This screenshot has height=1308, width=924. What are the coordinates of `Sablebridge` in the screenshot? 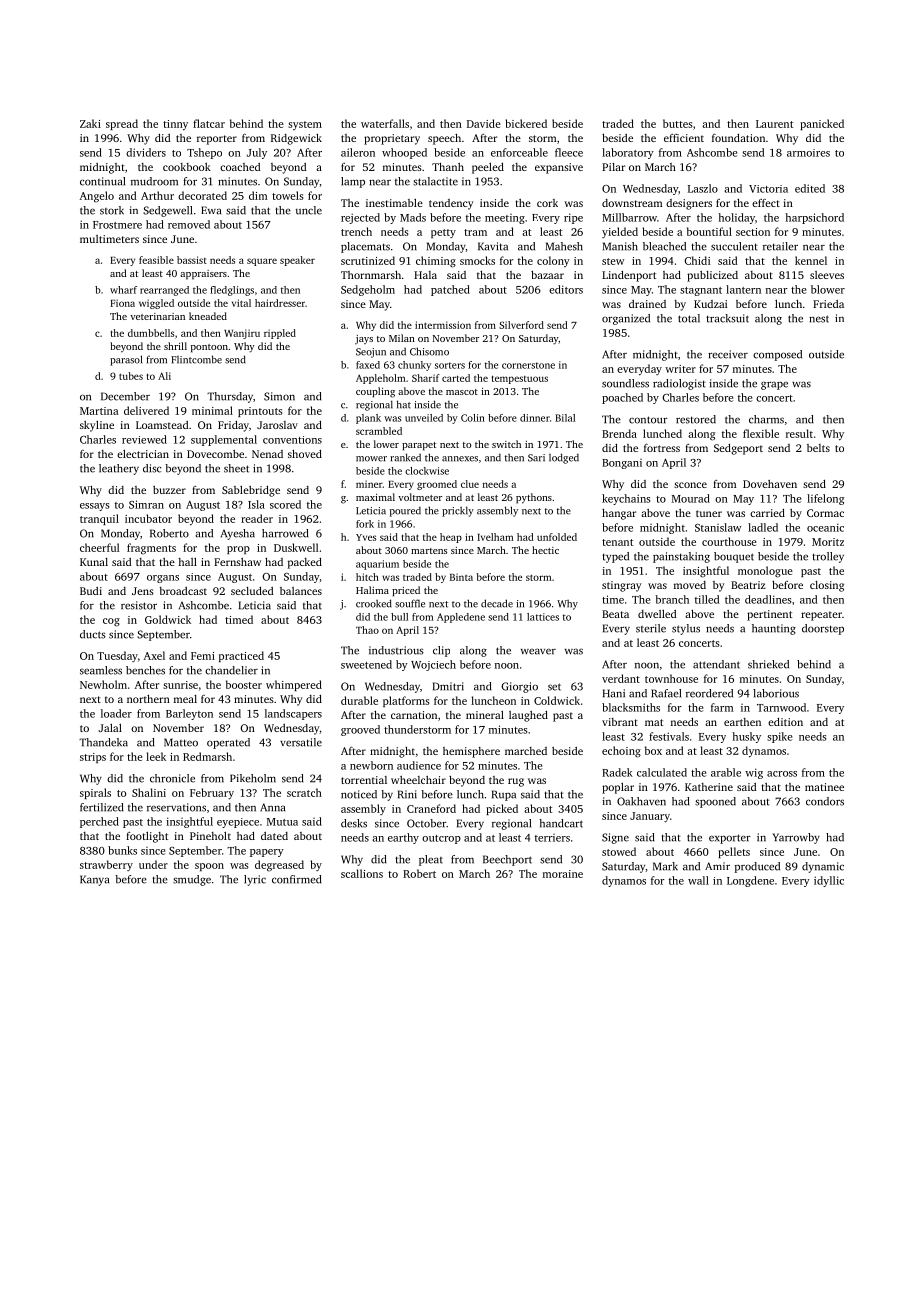 It's located at (251, 491).
